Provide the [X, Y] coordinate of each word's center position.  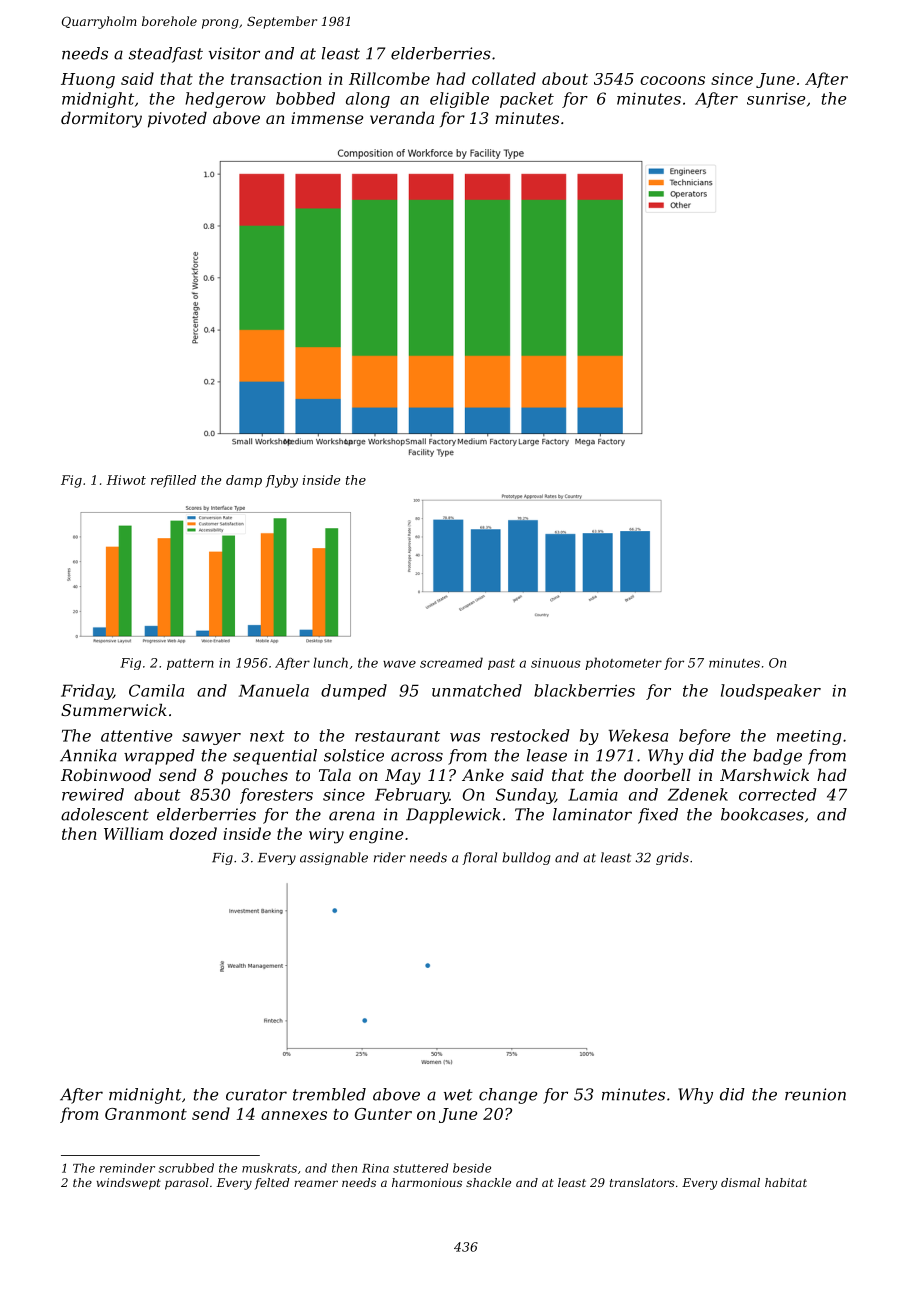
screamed [451, 662]
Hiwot [126, 480]
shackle [488, 1182]
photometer [623, 663]
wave [399, 664]
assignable [334, 858]
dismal [740, 1182]
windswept [129, 1184]
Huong [88, 81]
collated [504, 78]
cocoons [672, 80]
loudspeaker [771, 692]
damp [244, 481]
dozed [193, 833]
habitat [786, 1182]
